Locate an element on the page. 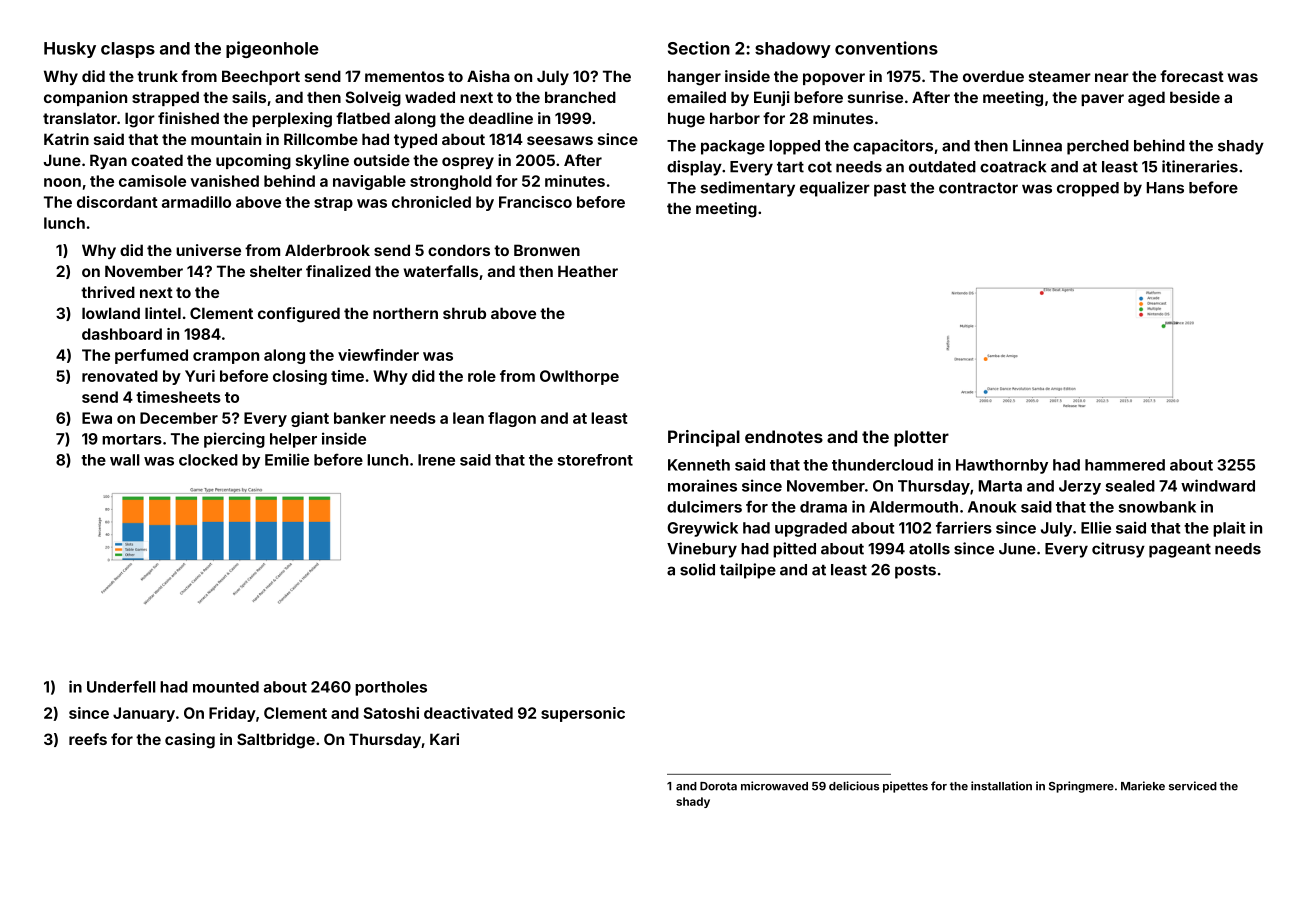 This page has width=1308, height=924. itineraries is located at coordinates (1200, 166).
